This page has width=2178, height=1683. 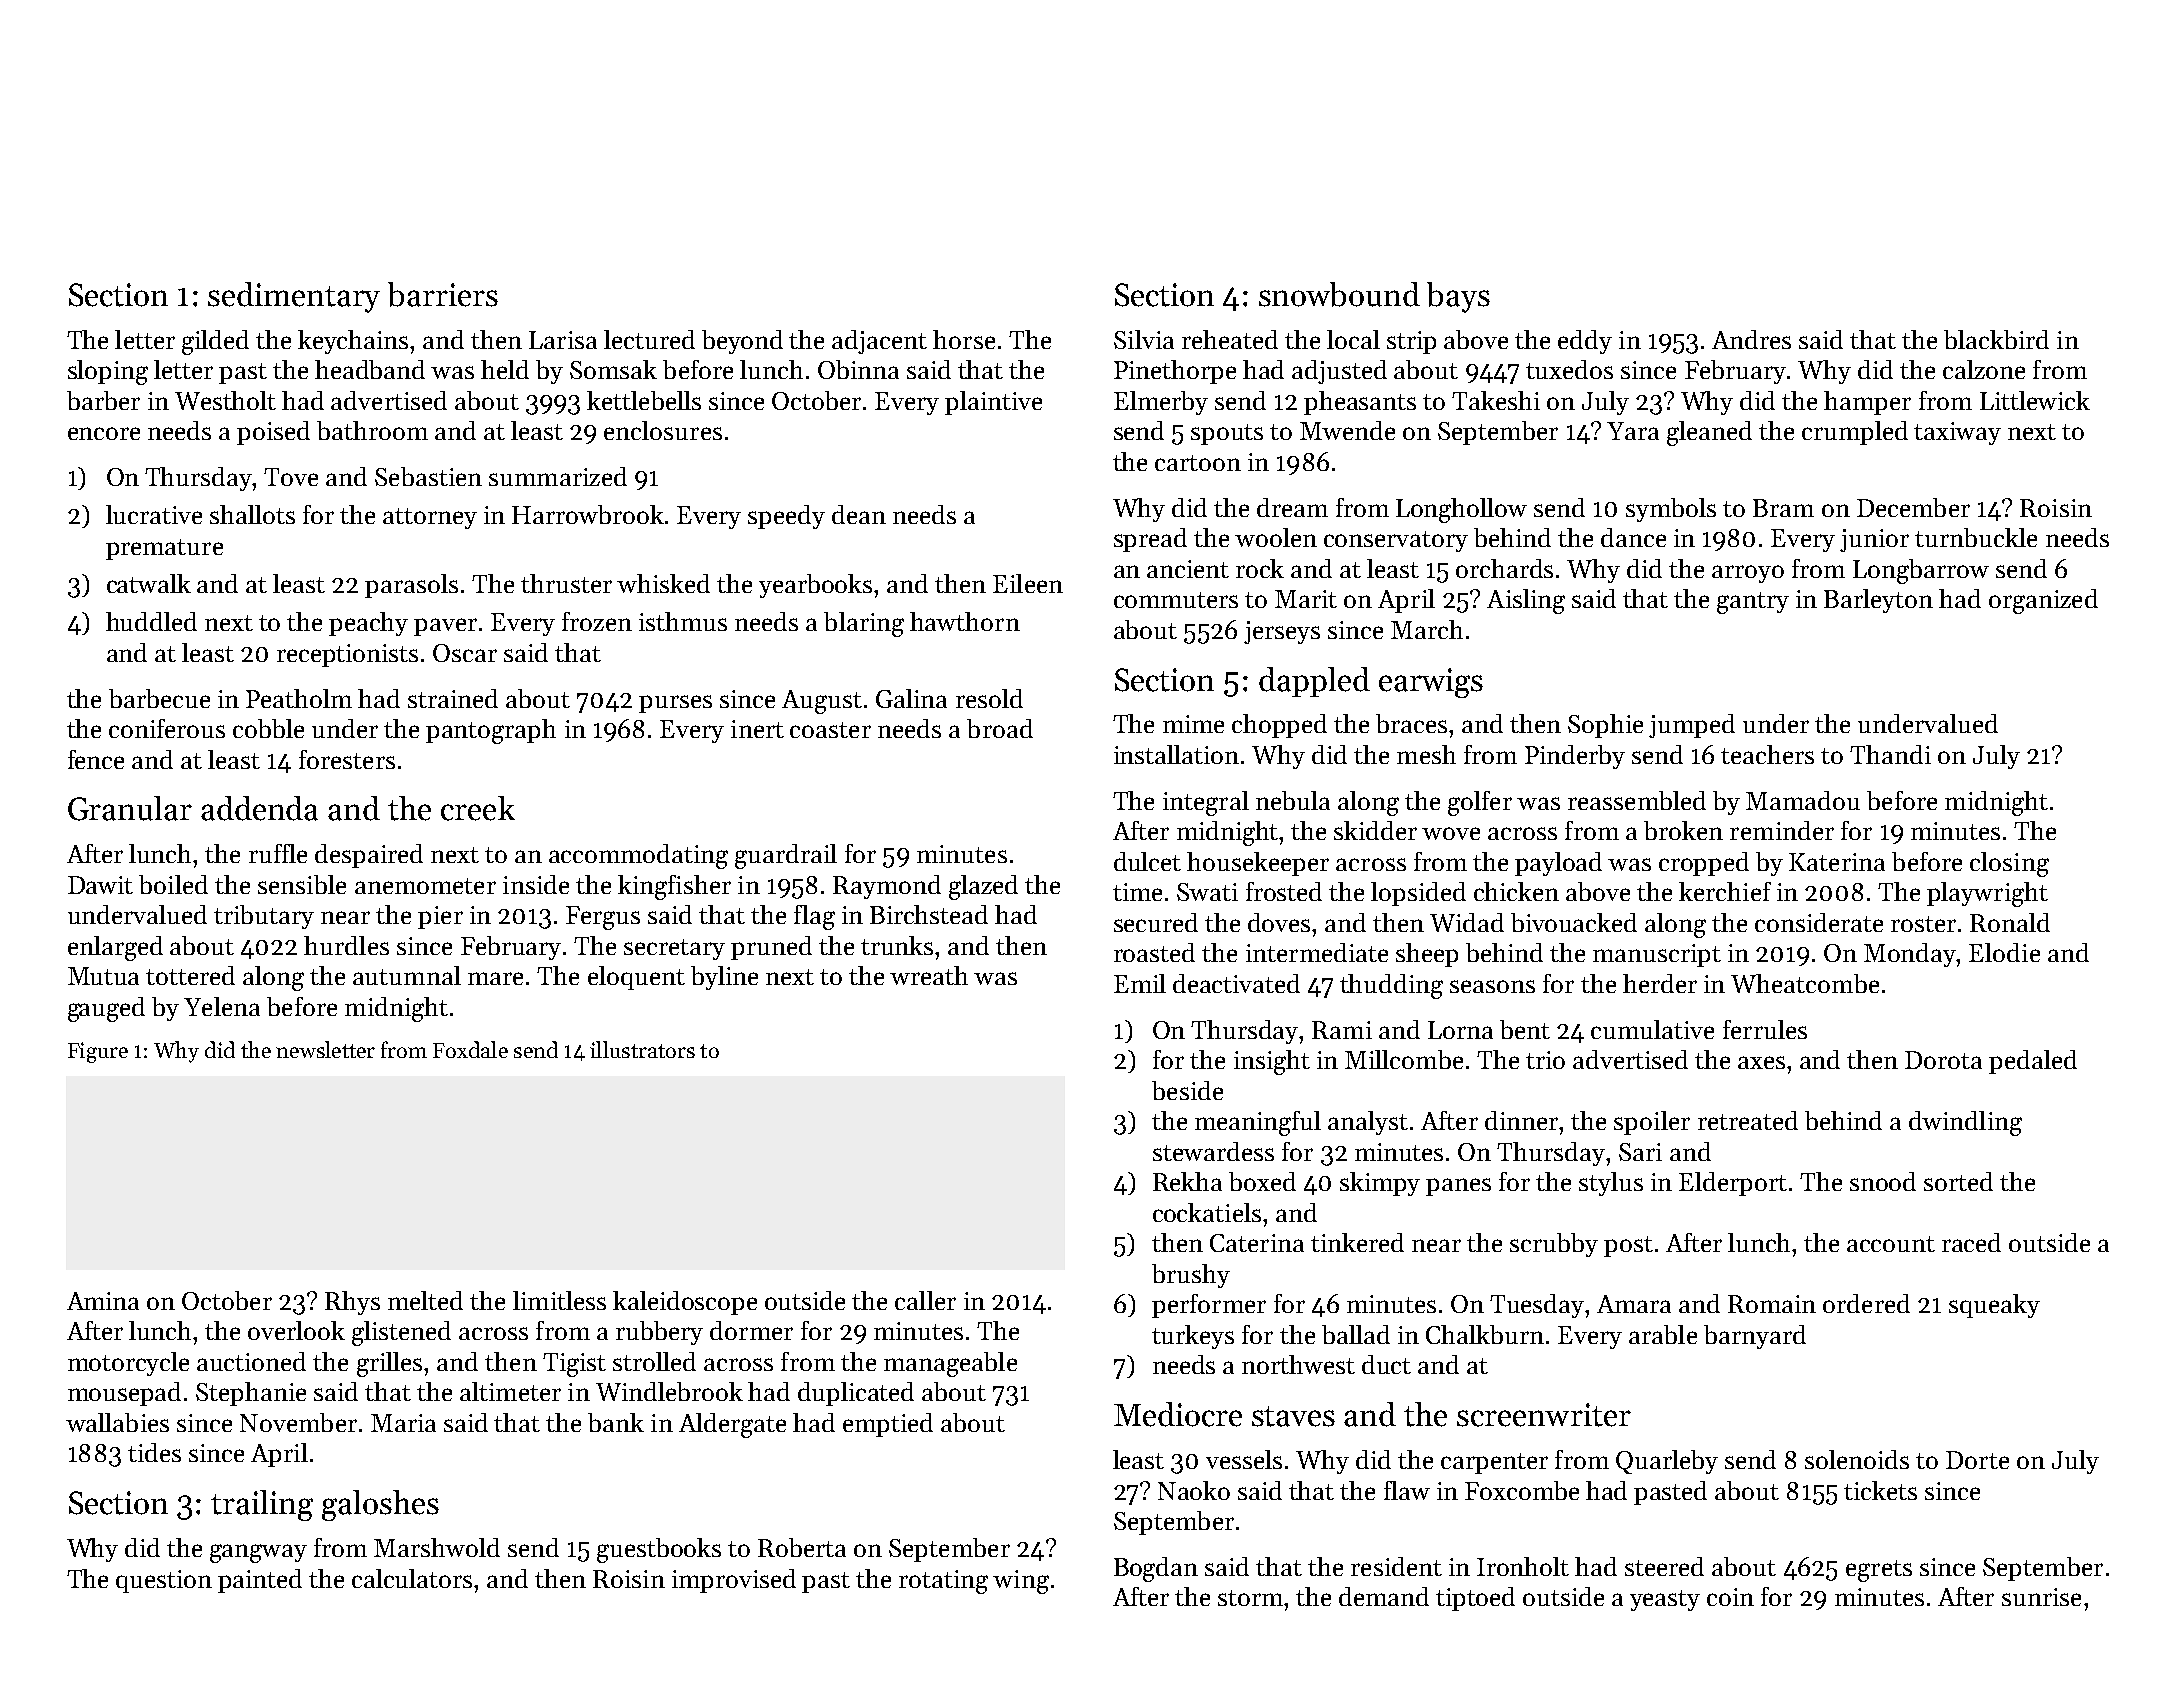 I want to click on Peatholm, so click(x=299, y=698).
